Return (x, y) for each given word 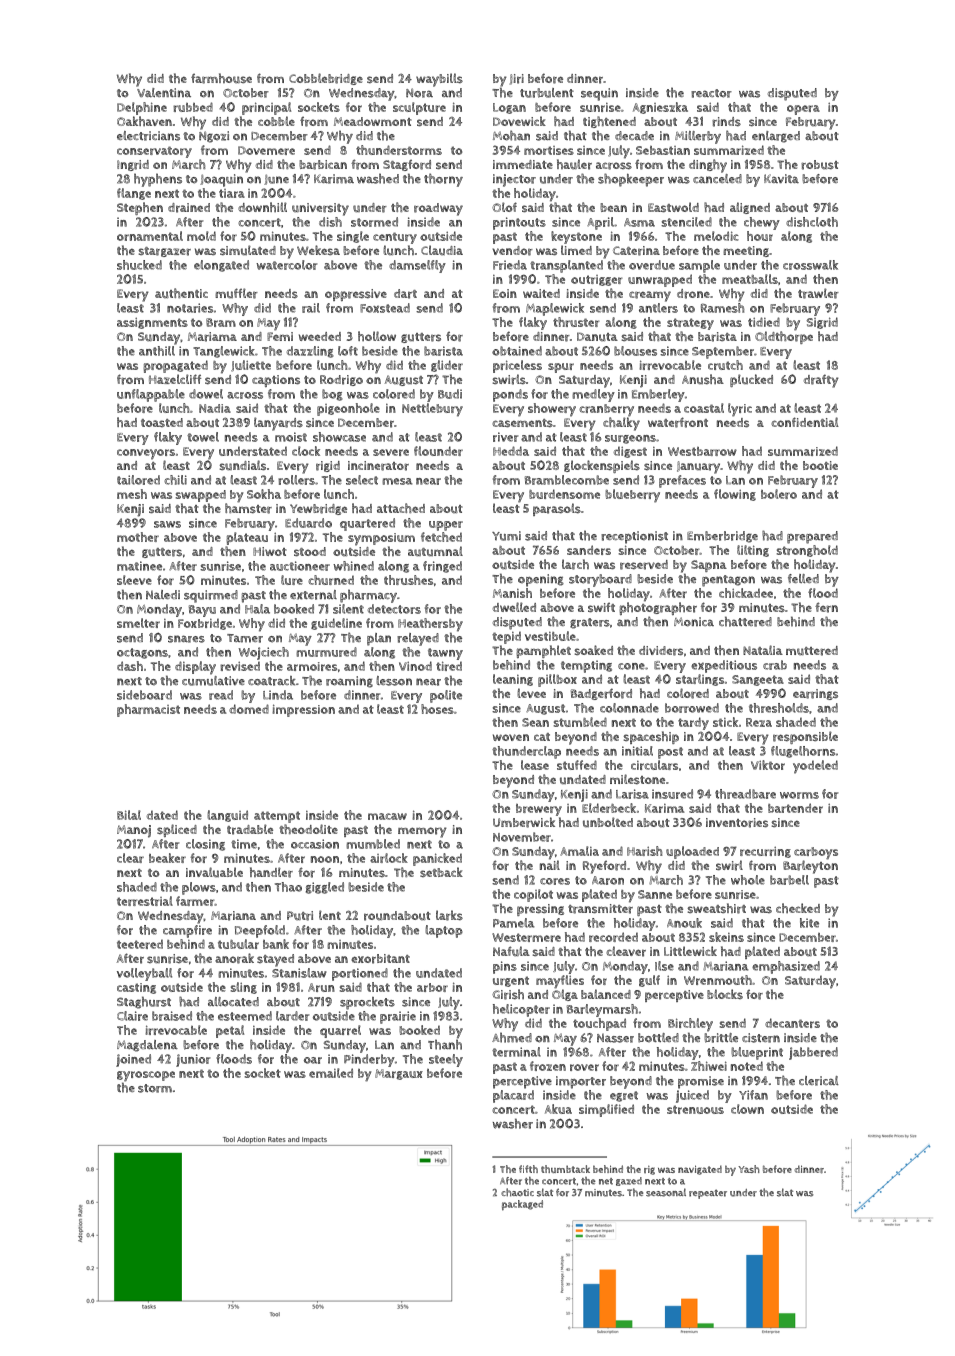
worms (799, 795)
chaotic (517, 1192)
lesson (394, 681)
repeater (708, 1194)
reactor (711, 93)
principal (266, 108)
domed (249, 709)
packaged (522, 1205)
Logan (509, 108)
